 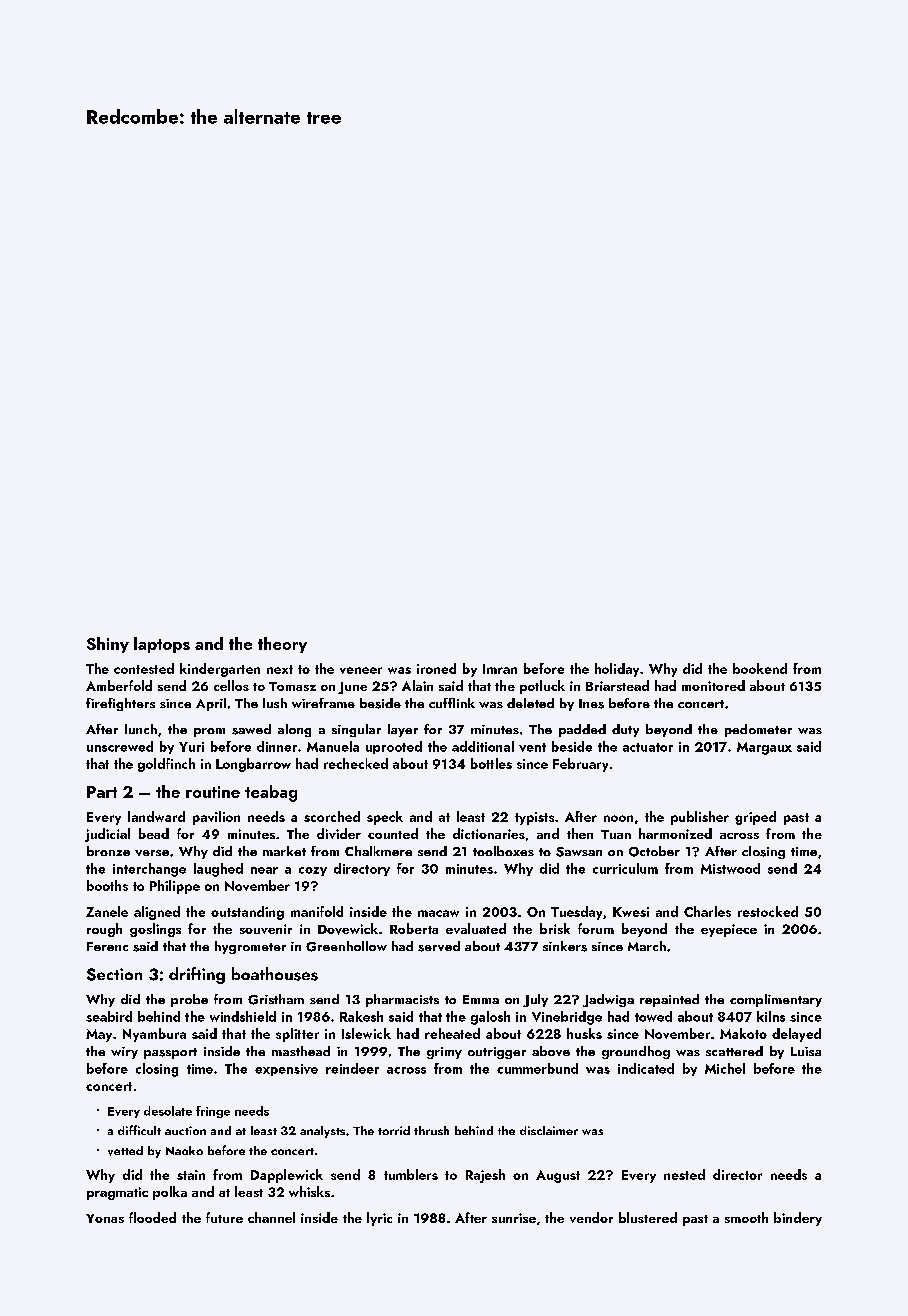 What do you see at coordinates (617, 670) in the page?
I see `holiday` at bounding box center [617, 670].
